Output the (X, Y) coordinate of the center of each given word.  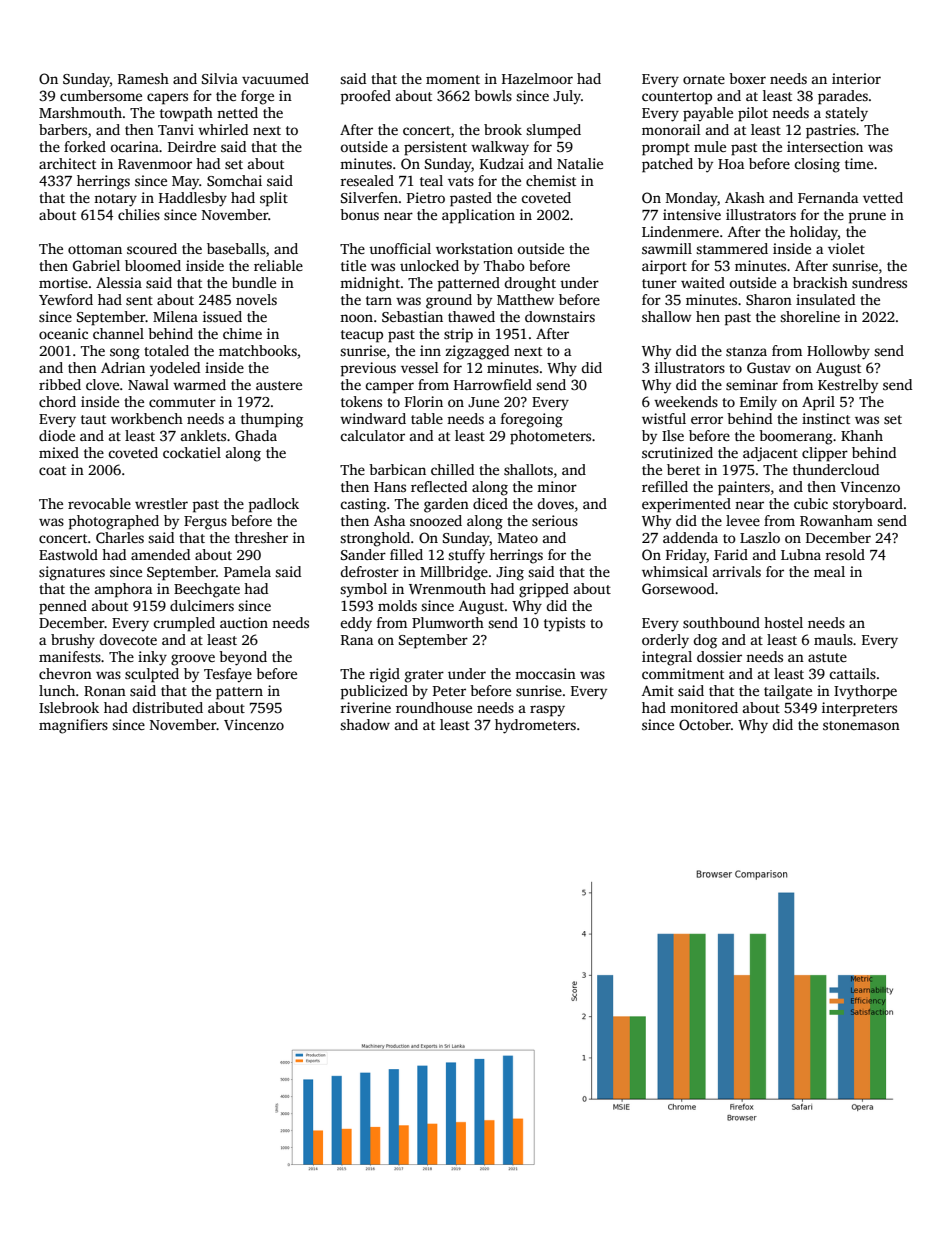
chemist (551, 180)
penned (63, 607)
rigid (385, 675)
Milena (175, 316)
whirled (223, 129)
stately (846, 114)
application (478, 216)
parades (843, 97)
